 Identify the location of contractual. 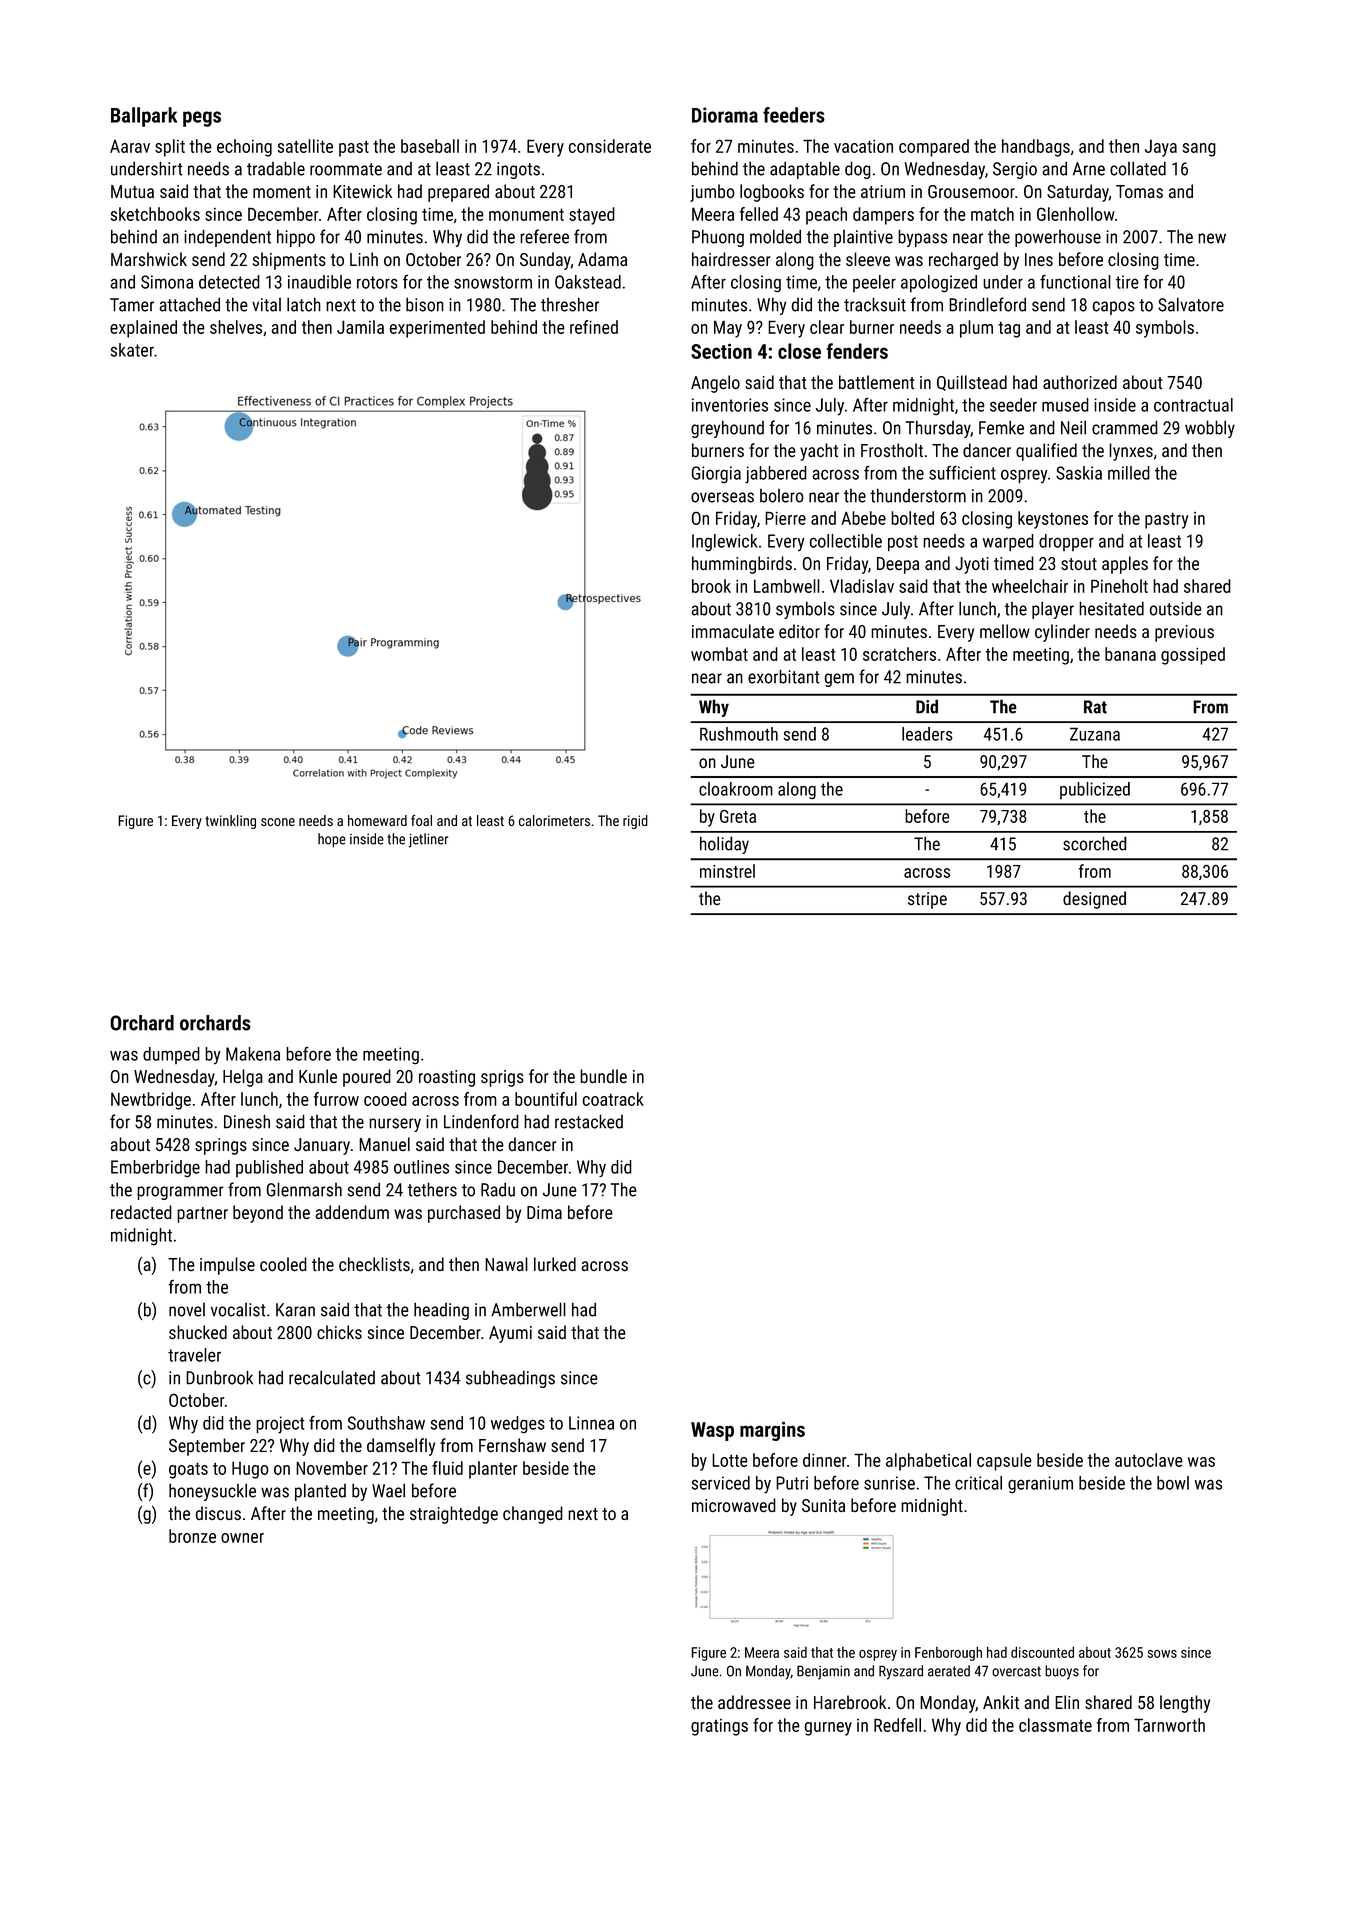
(1193, 405).
